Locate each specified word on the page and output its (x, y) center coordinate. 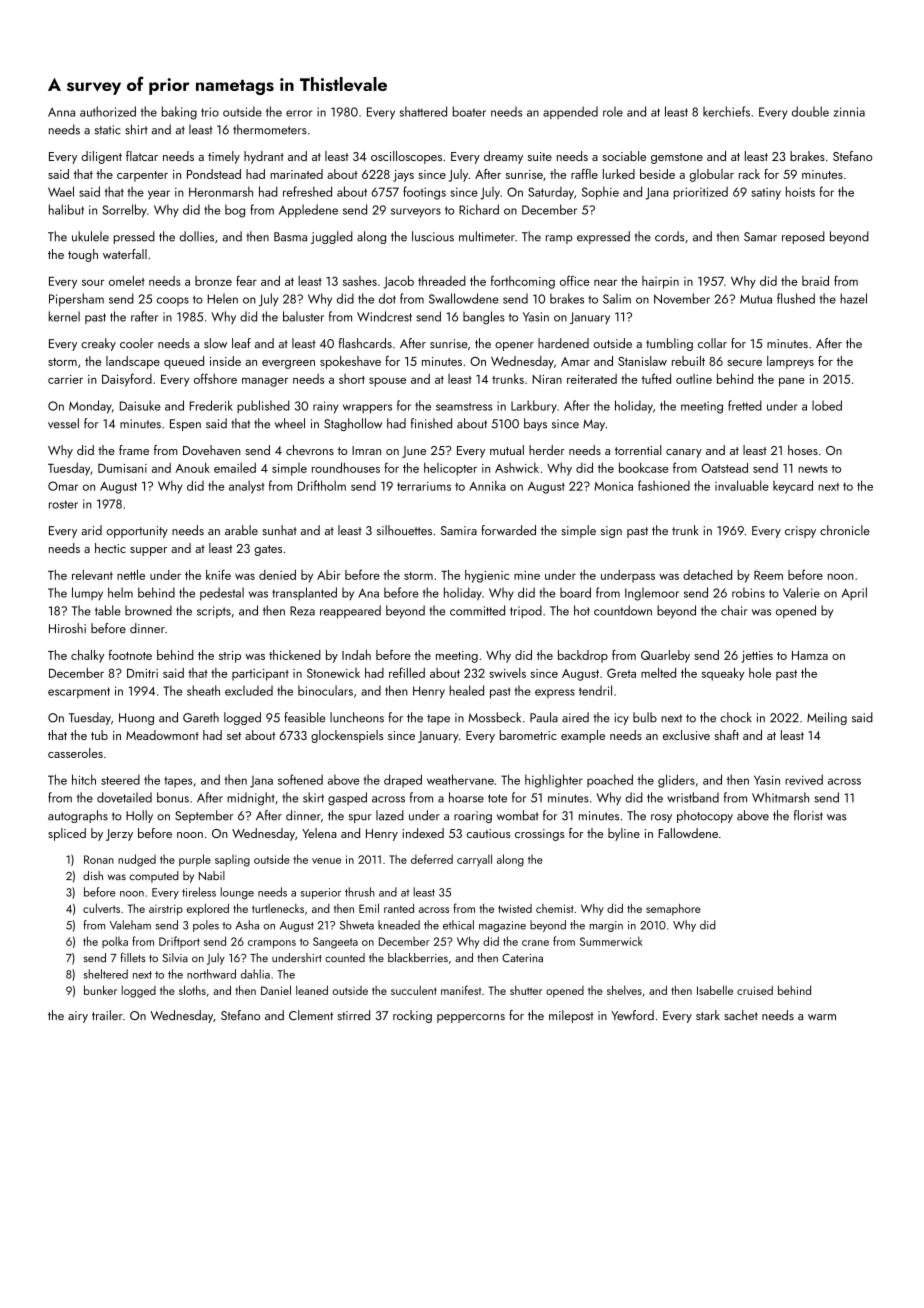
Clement (311, 1015)
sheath (203, 690)
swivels (507, 673)
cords (669, 236)
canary (684, 453)
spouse (387, 382)
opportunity (137, 532)
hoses (803, 450)
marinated (296, 174)
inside (225, 361)
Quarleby (665, 656)
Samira (459, 530)
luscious (433, 236)
